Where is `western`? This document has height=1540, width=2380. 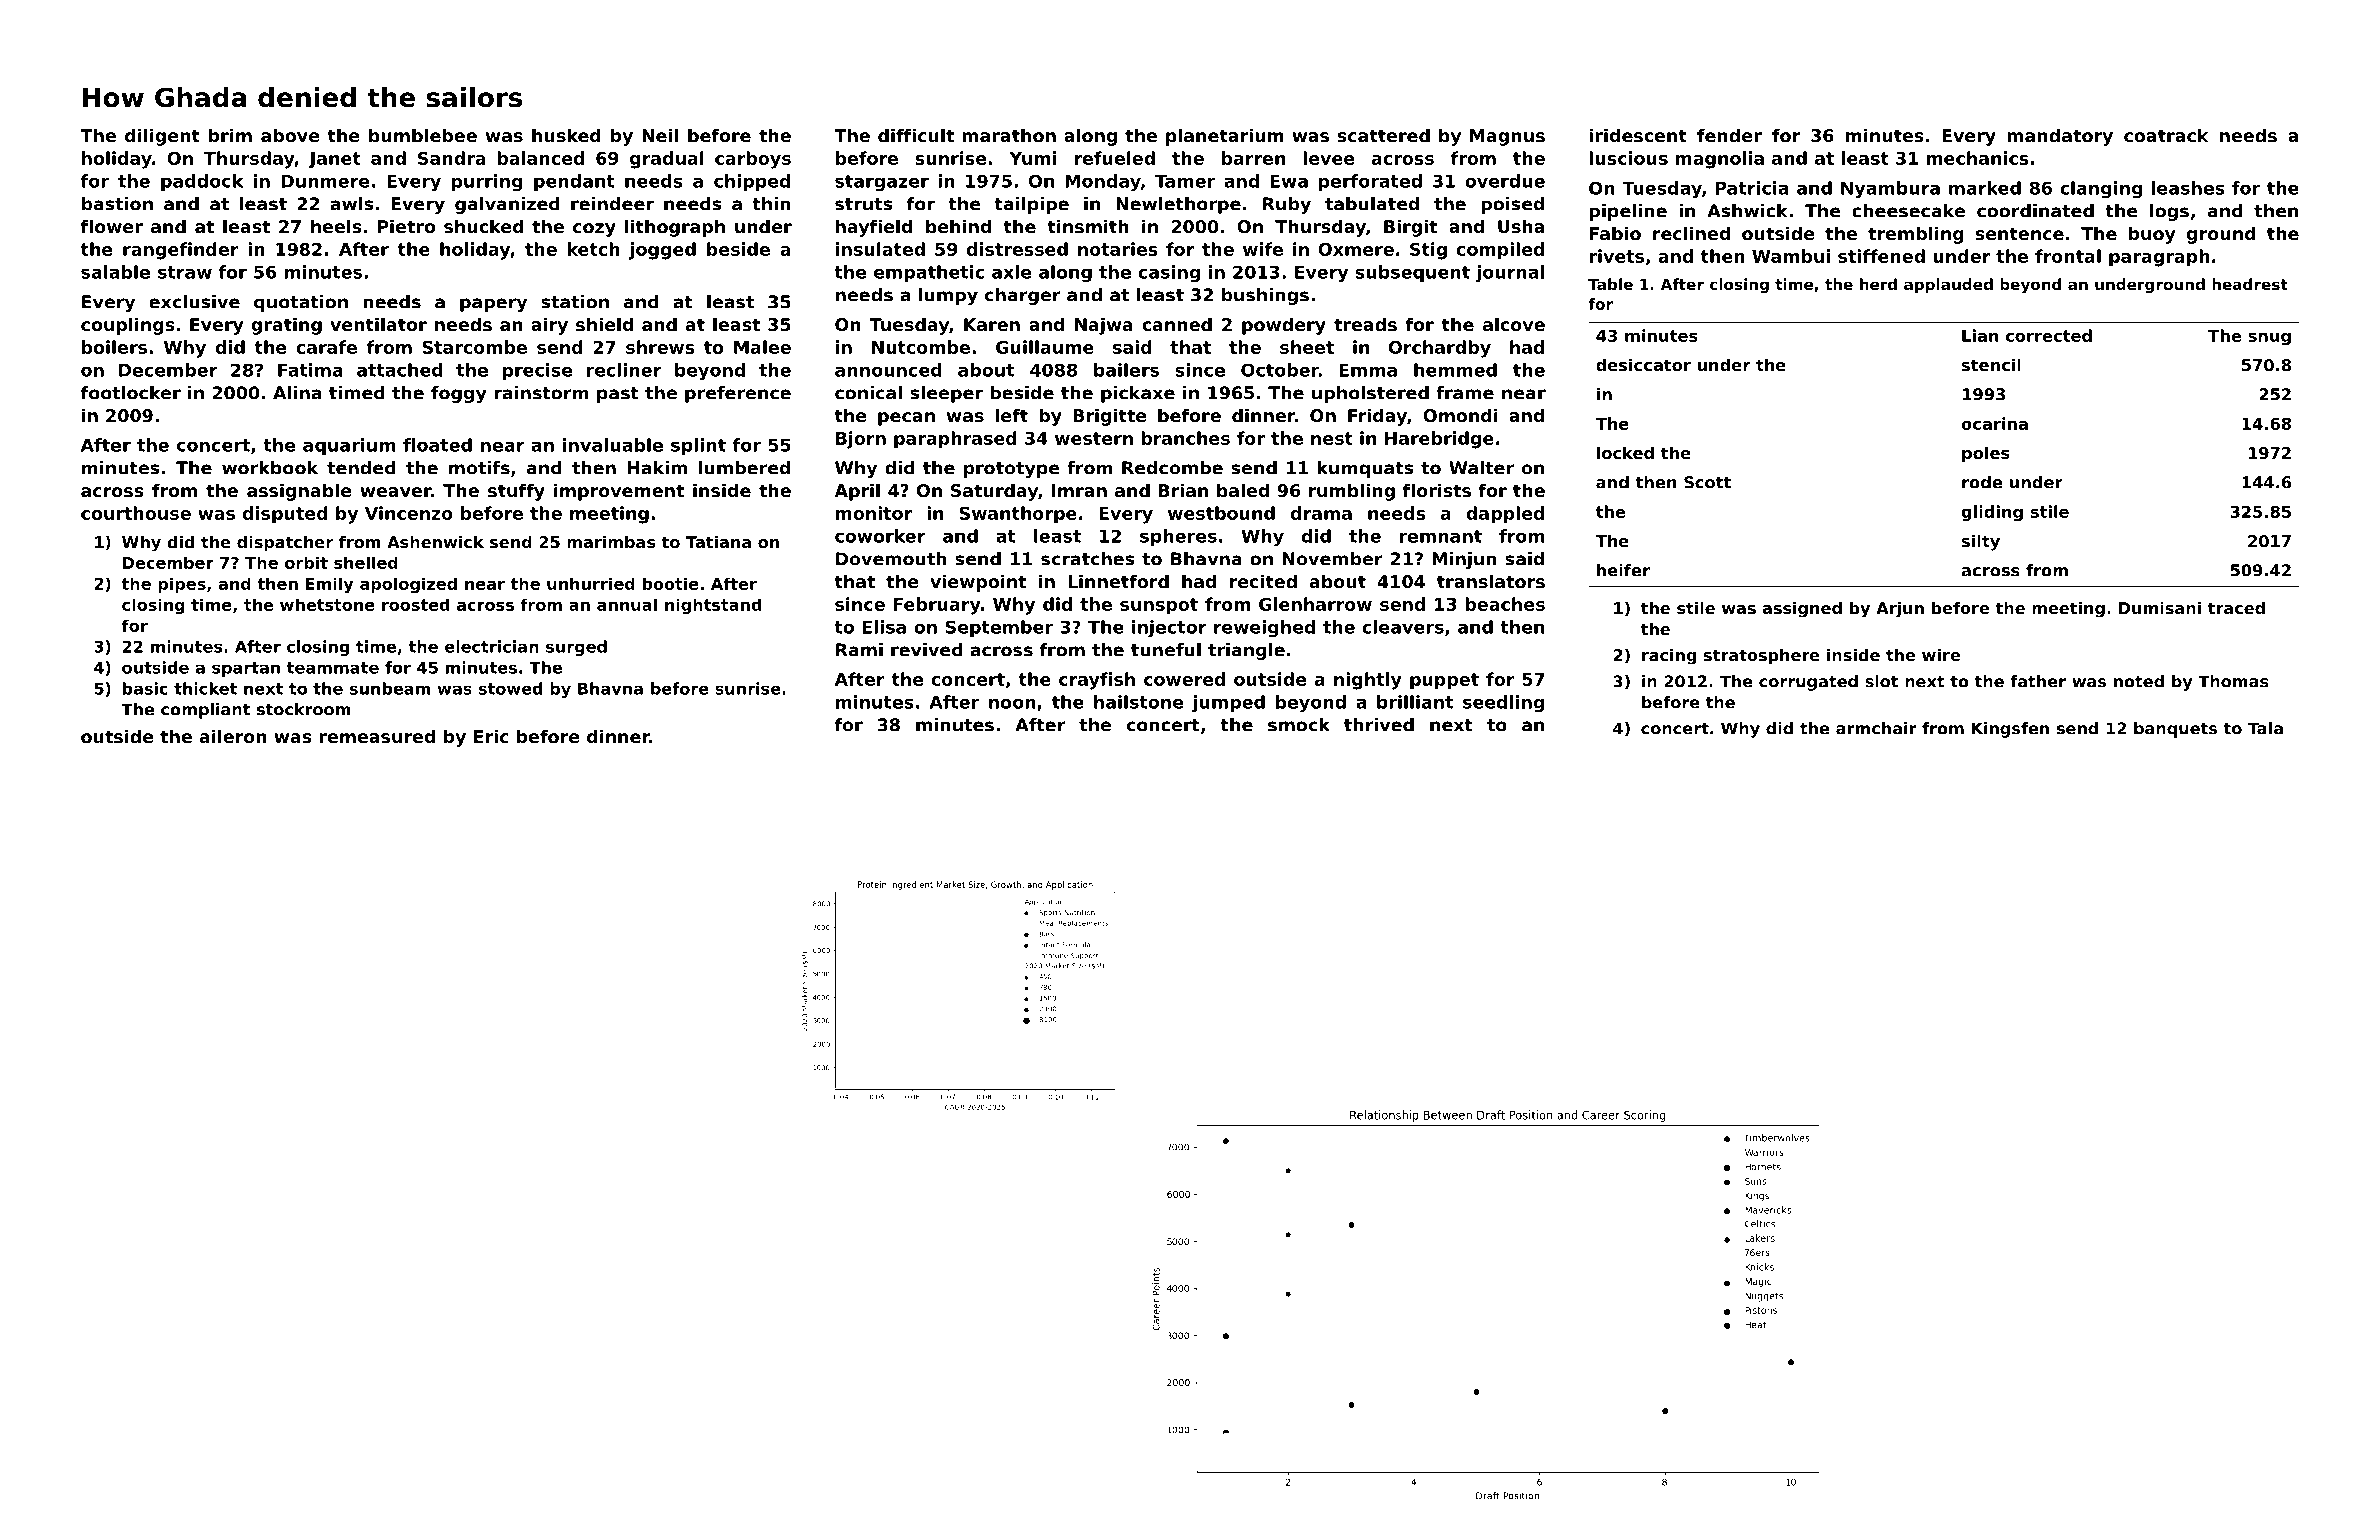 western is located at coordinates (1094, 438).
